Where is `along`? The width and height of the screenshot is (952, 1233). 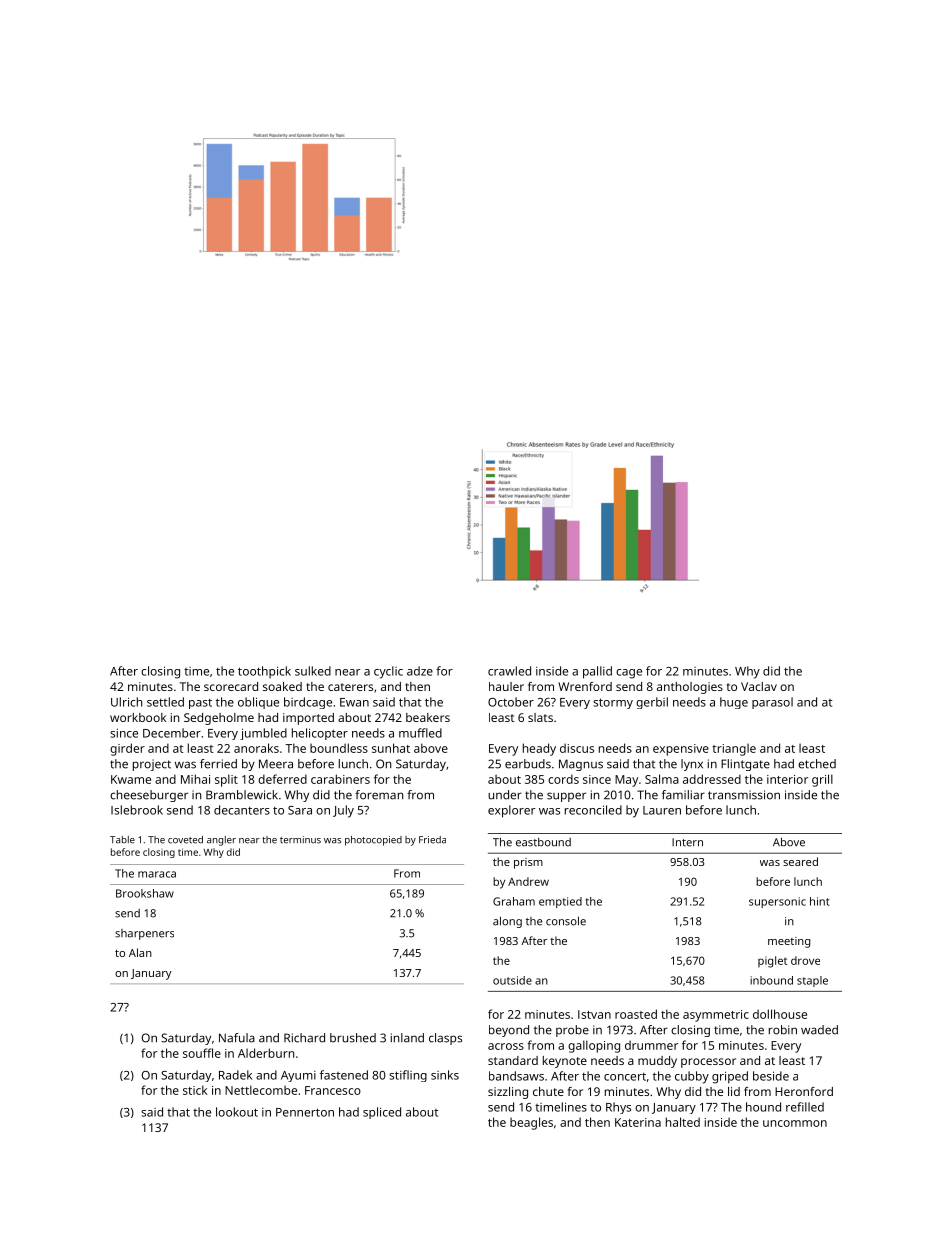
along is located at coordinates (507, 922).
